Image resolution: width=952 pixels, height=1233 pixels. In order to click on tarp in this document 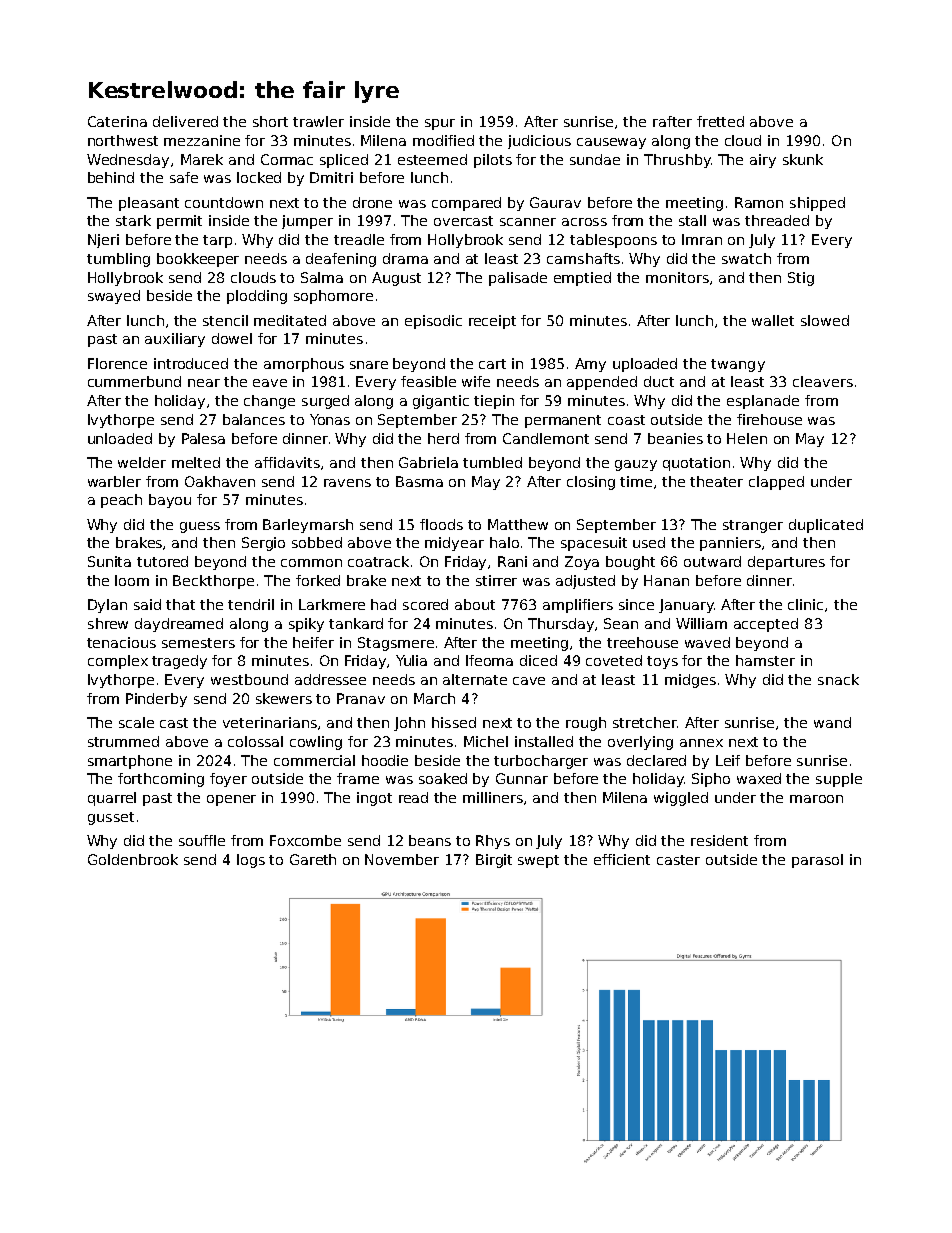, I will do `click(217, 241)`.
